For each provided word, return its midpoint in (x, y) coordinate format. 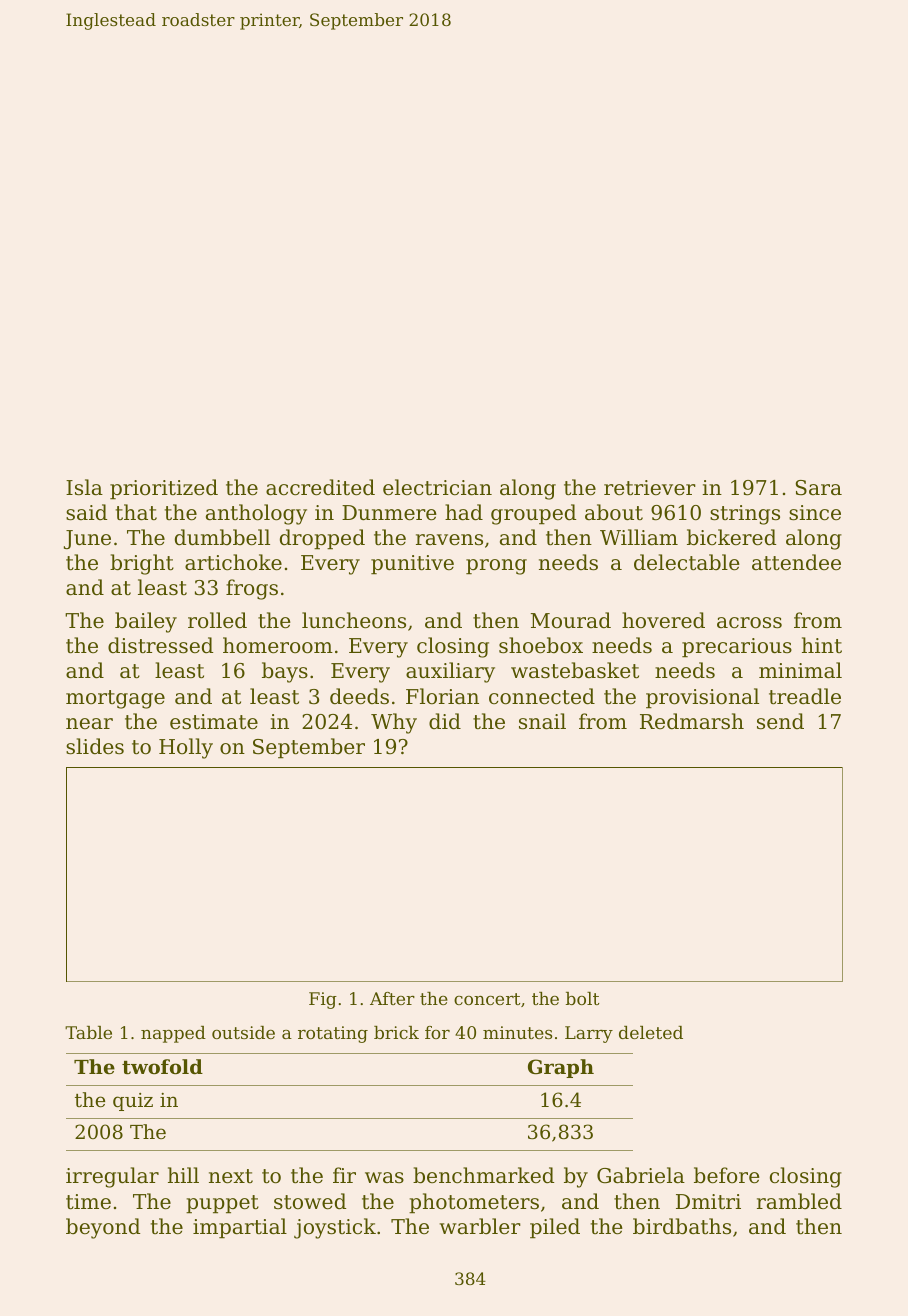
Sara (818, 488)
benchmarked (483, 1175)
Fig (323, 1000)
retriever (650, 488)
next (231, 1176)
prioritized (164, 489)
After (392, 998)
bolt (582, 998)
